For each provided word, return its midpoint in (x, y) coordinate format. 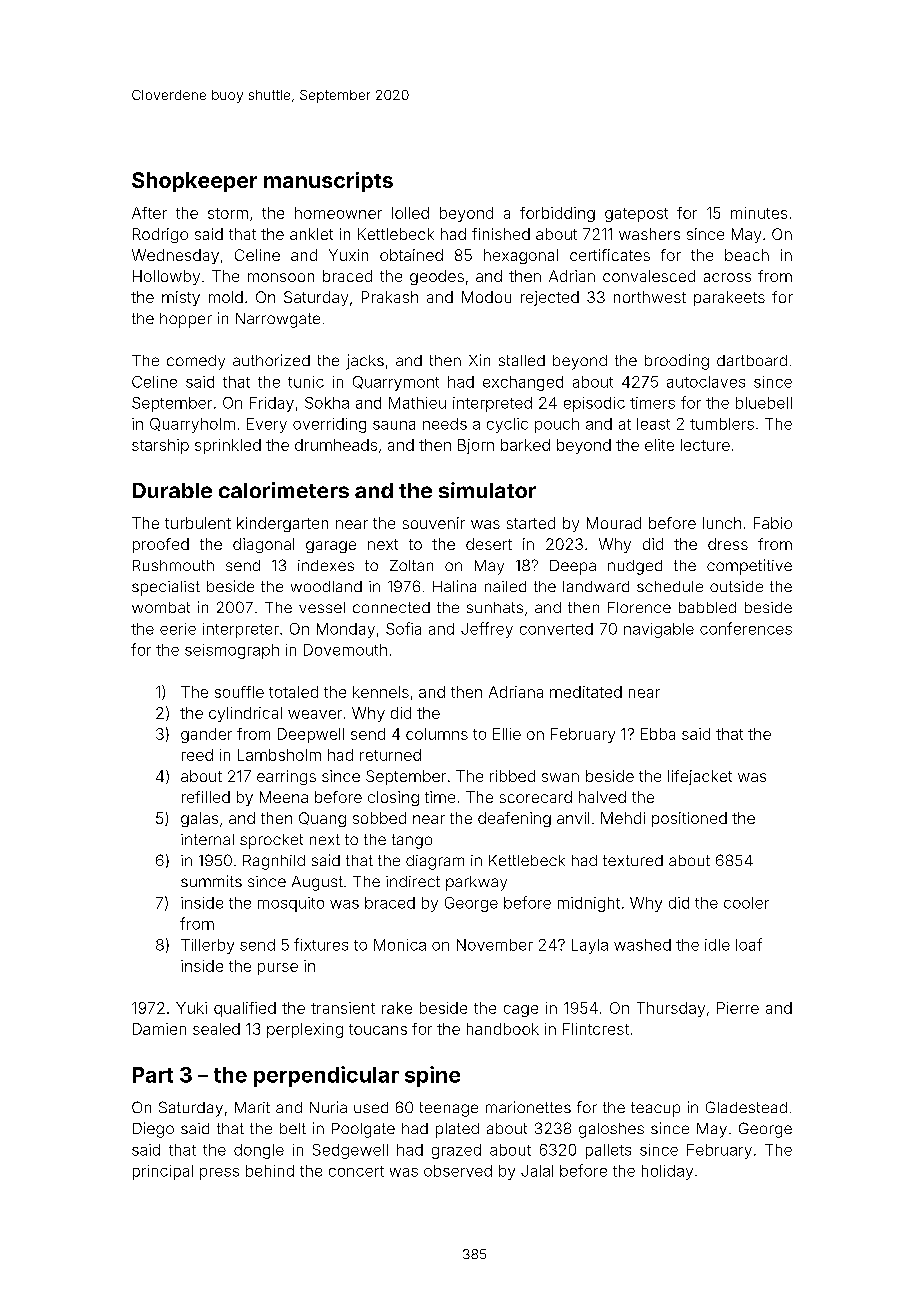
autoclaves (706, 382)
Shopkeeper (194, 182)
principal (163, 1172)
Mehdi (623, 818)
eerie (178, 629)
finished (501, 234)
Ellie (507, 734)
